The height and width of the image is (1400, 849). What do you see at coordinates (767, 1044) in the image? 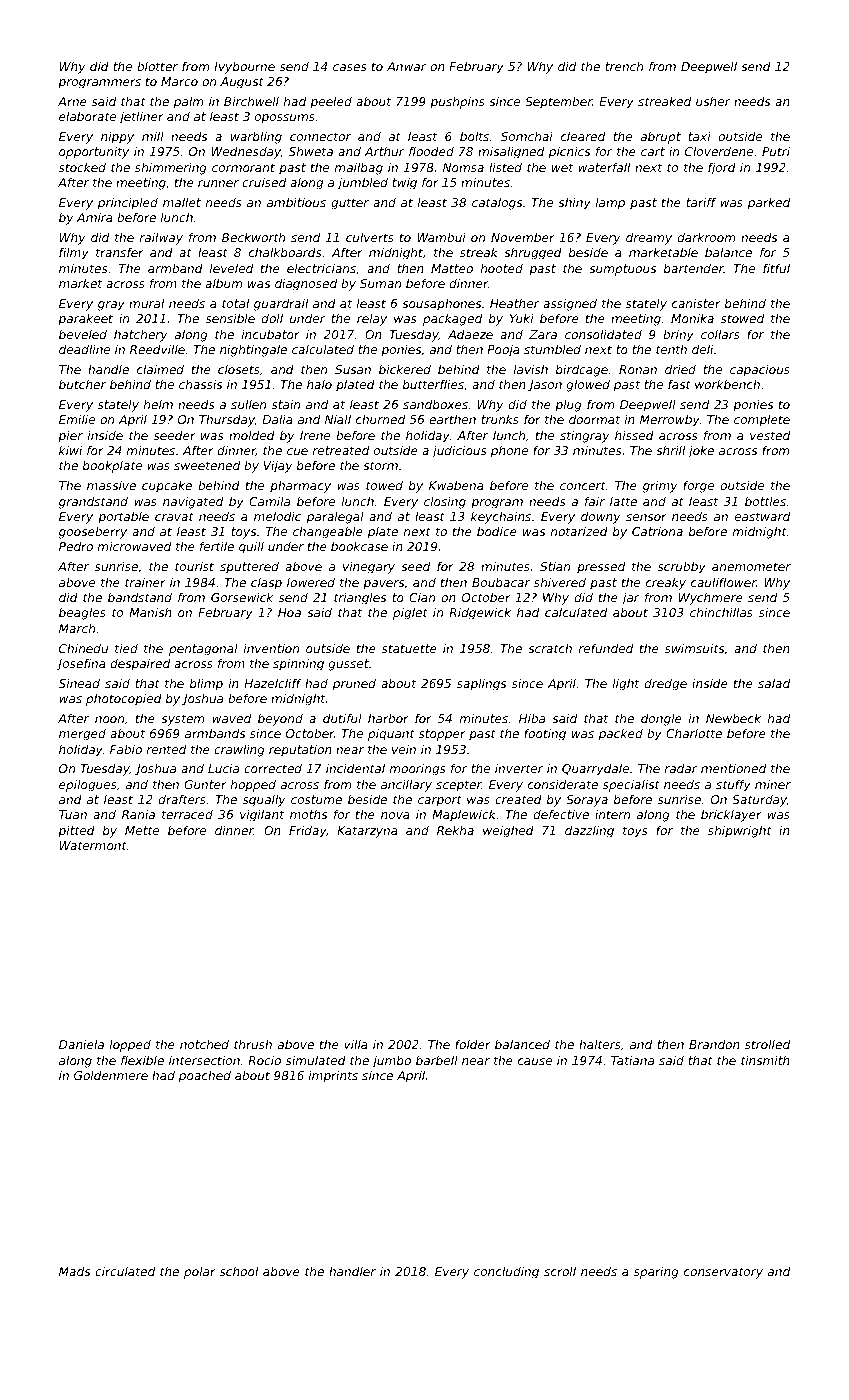
I see `strolled` at bounding box center [767, 1044].
